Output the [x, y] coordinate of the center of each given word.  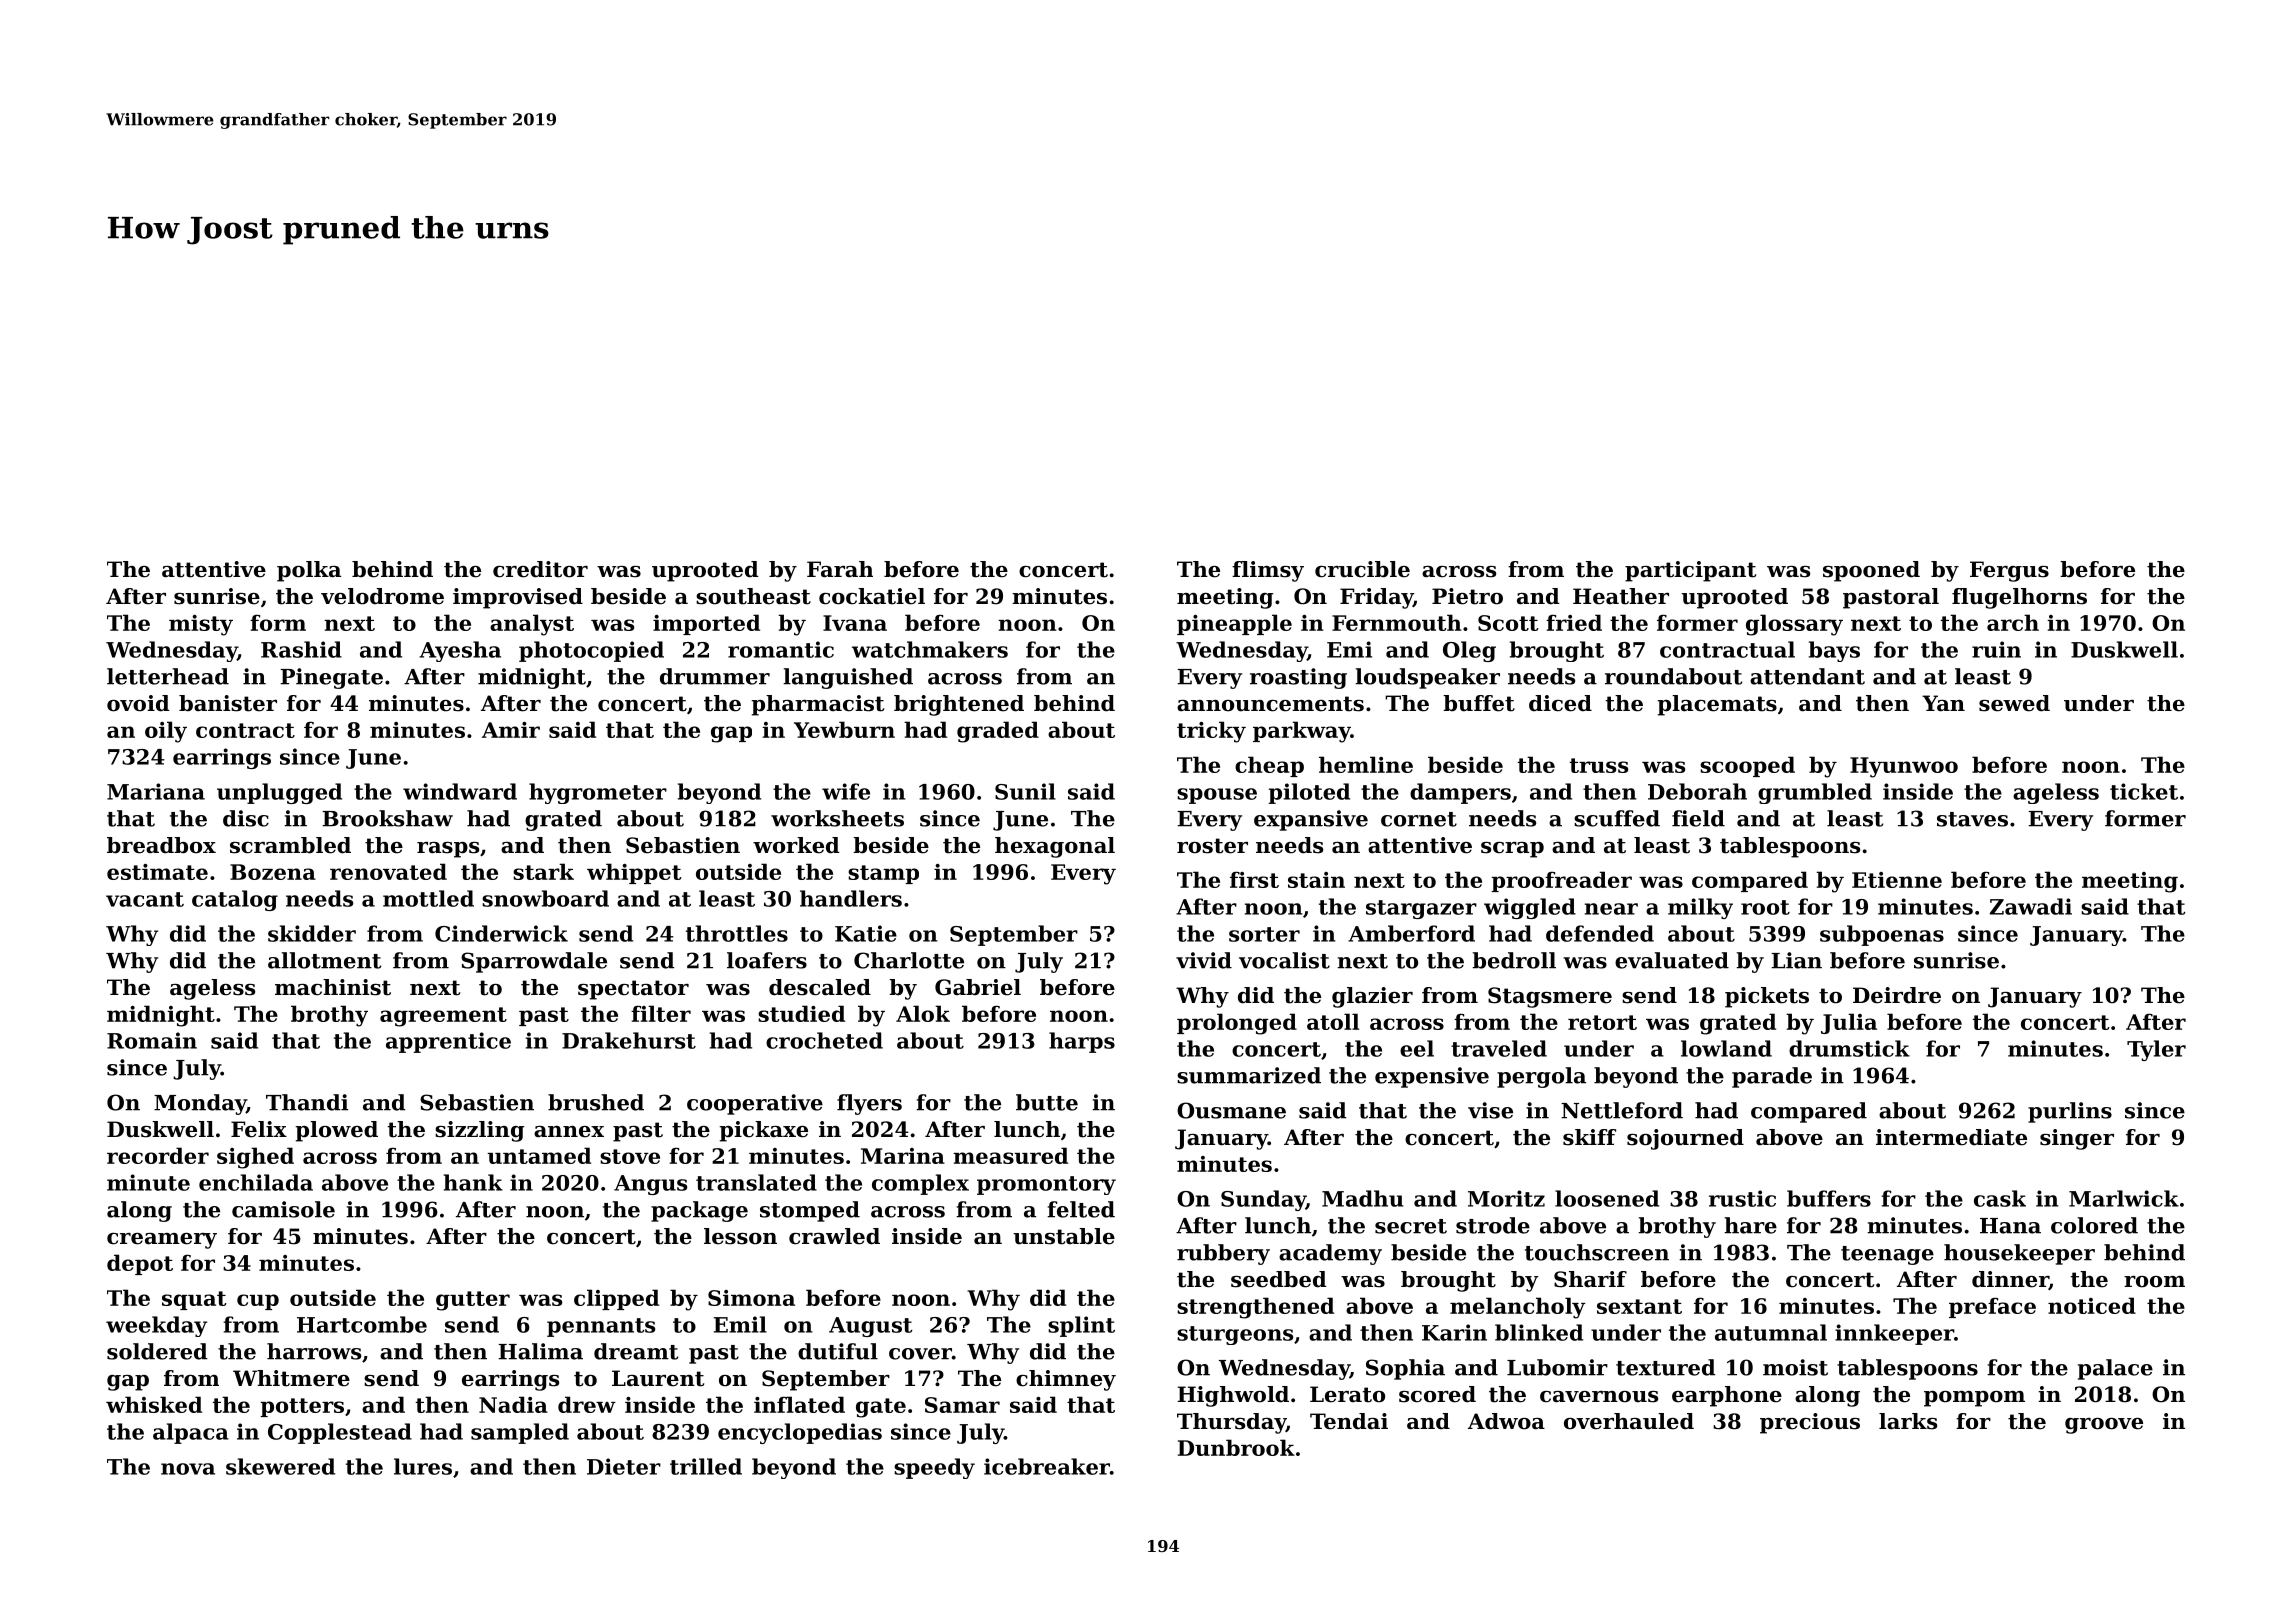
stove [630, 1156]
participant [1690, 571]
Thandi [307, 1102]
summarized [1249, 1075]
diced [1560, 703]
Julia [1849, 1023]
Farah [840, 569]
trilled [706, 1466]
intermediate [1951, 1137]
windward [460, 791]
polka [309, 571]
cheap [1269, 766]
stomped [810, 1211]
